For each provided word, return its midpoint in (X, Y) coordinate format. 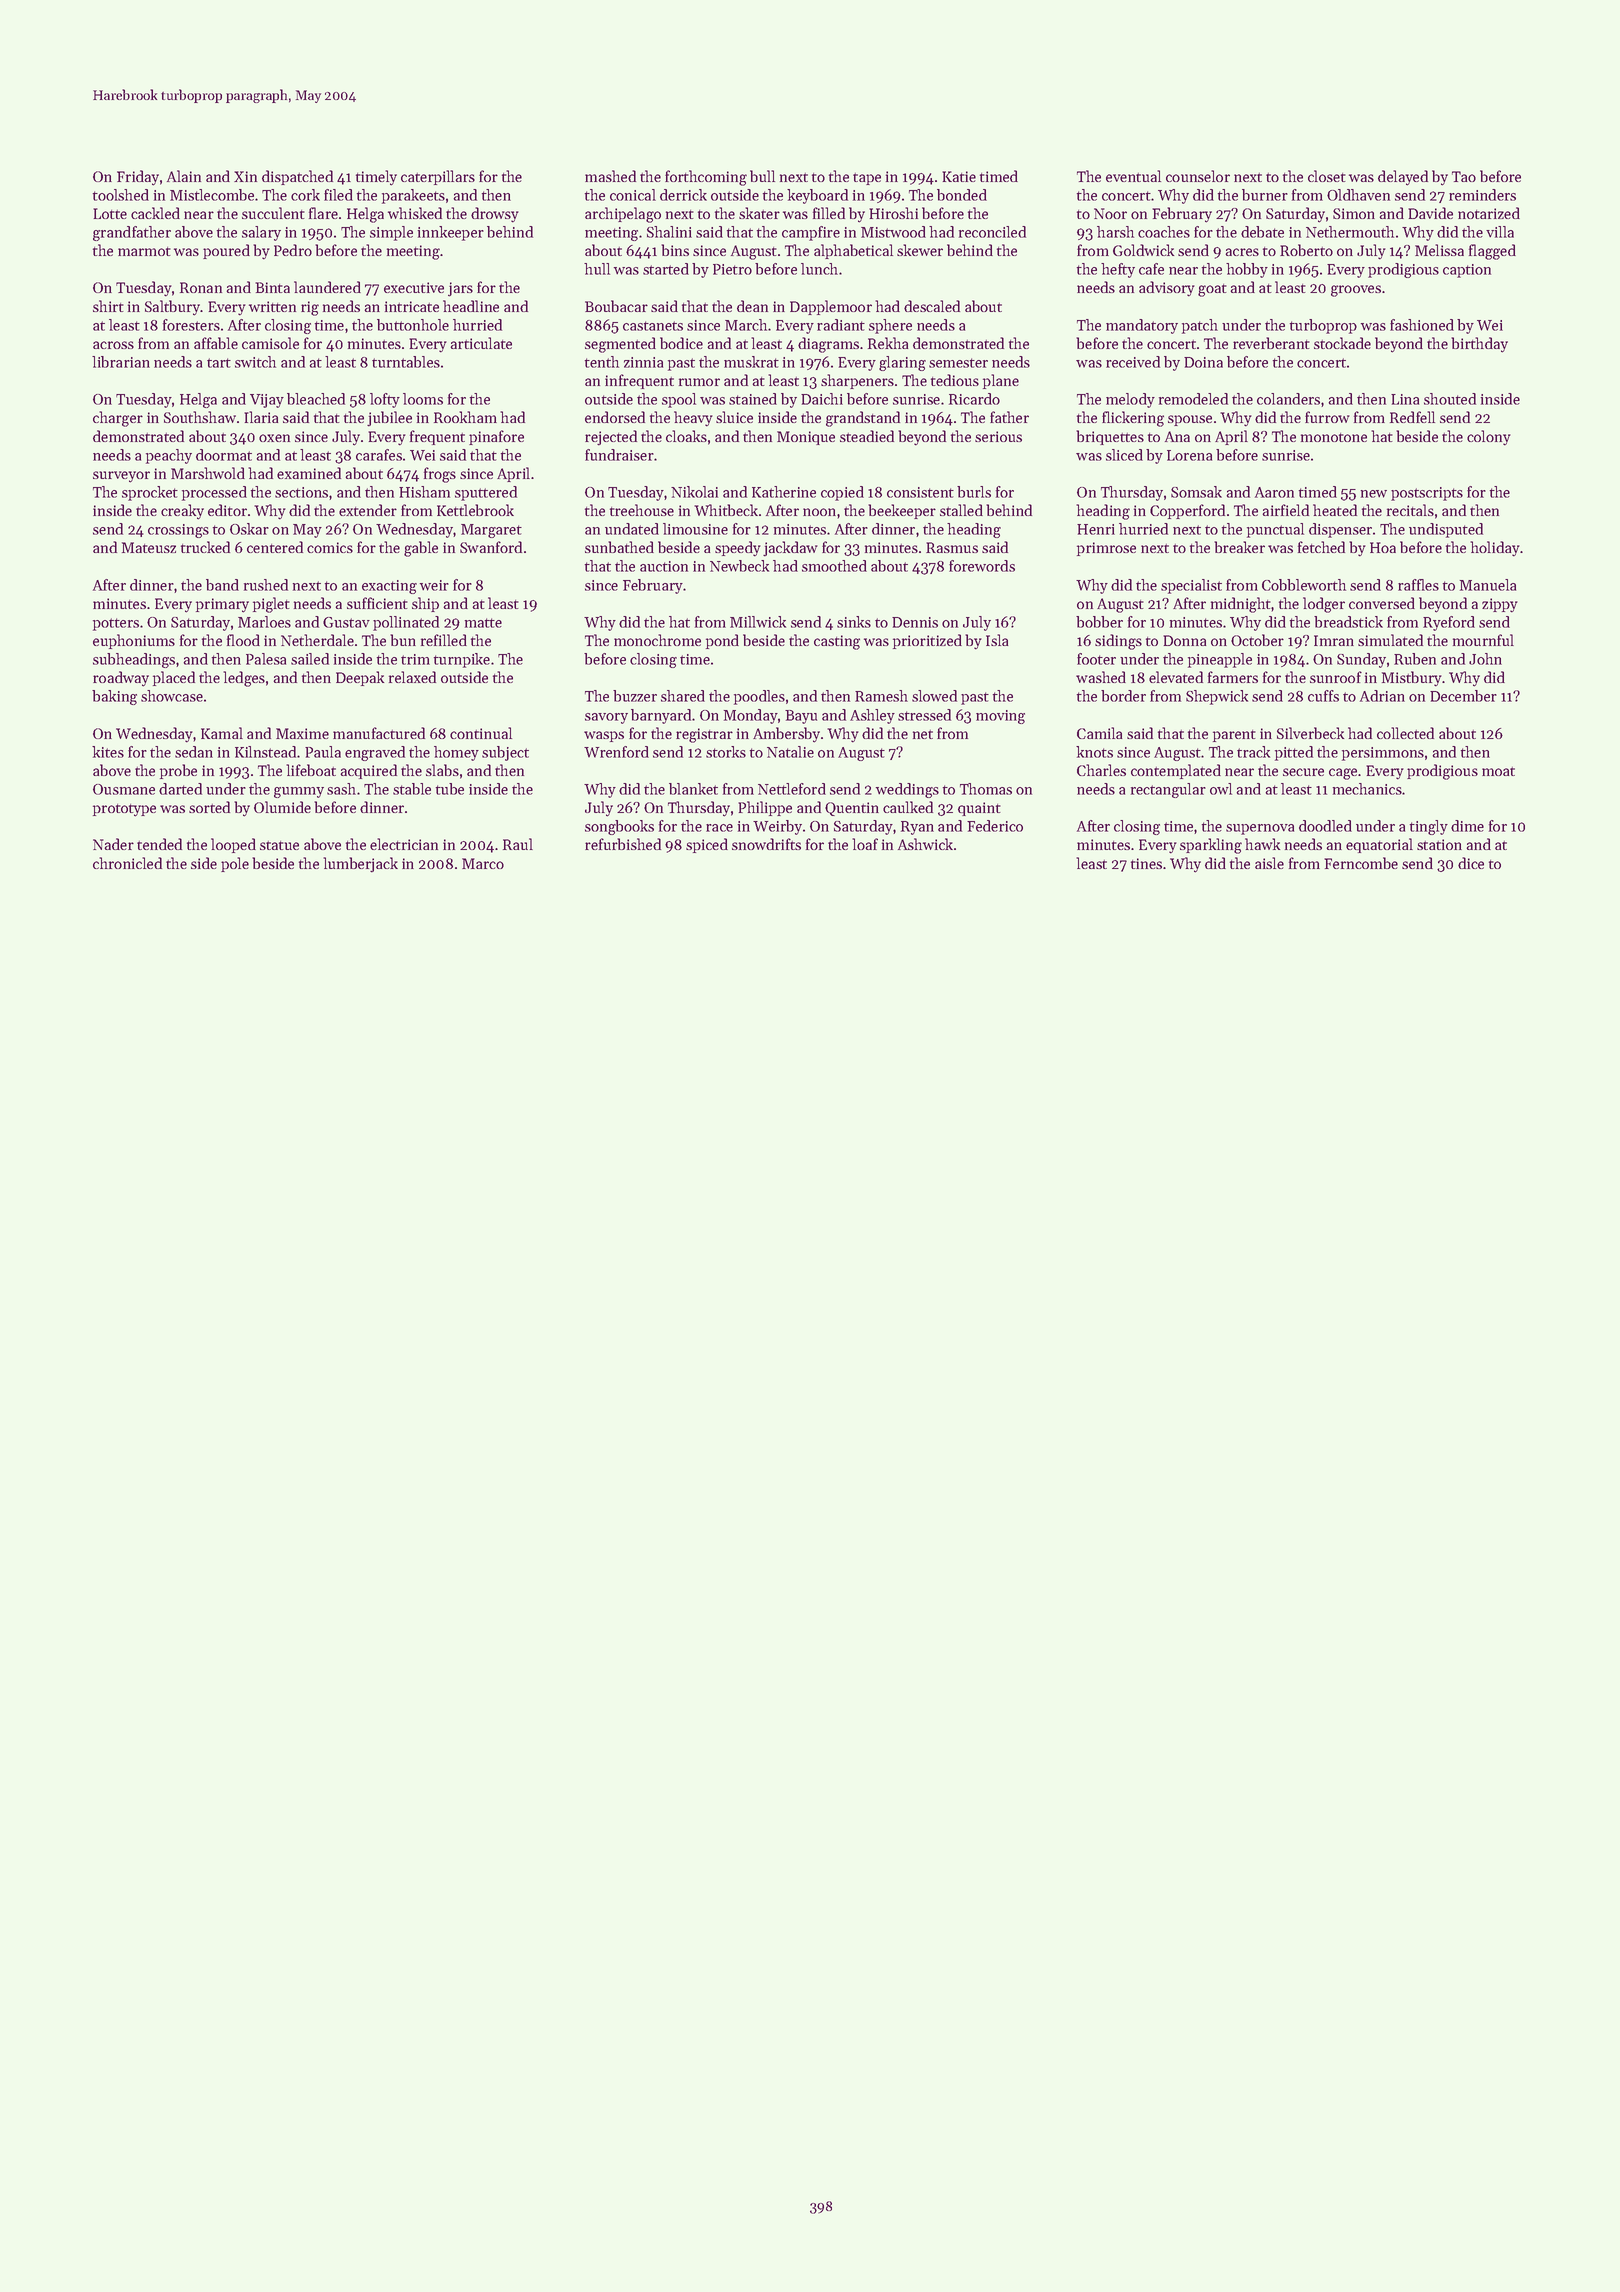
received (1133, 362)
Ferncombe (1361, 863)
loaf (865, 844)
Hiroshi (893, 213)
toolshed (121, 195)
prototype (124, 810)
